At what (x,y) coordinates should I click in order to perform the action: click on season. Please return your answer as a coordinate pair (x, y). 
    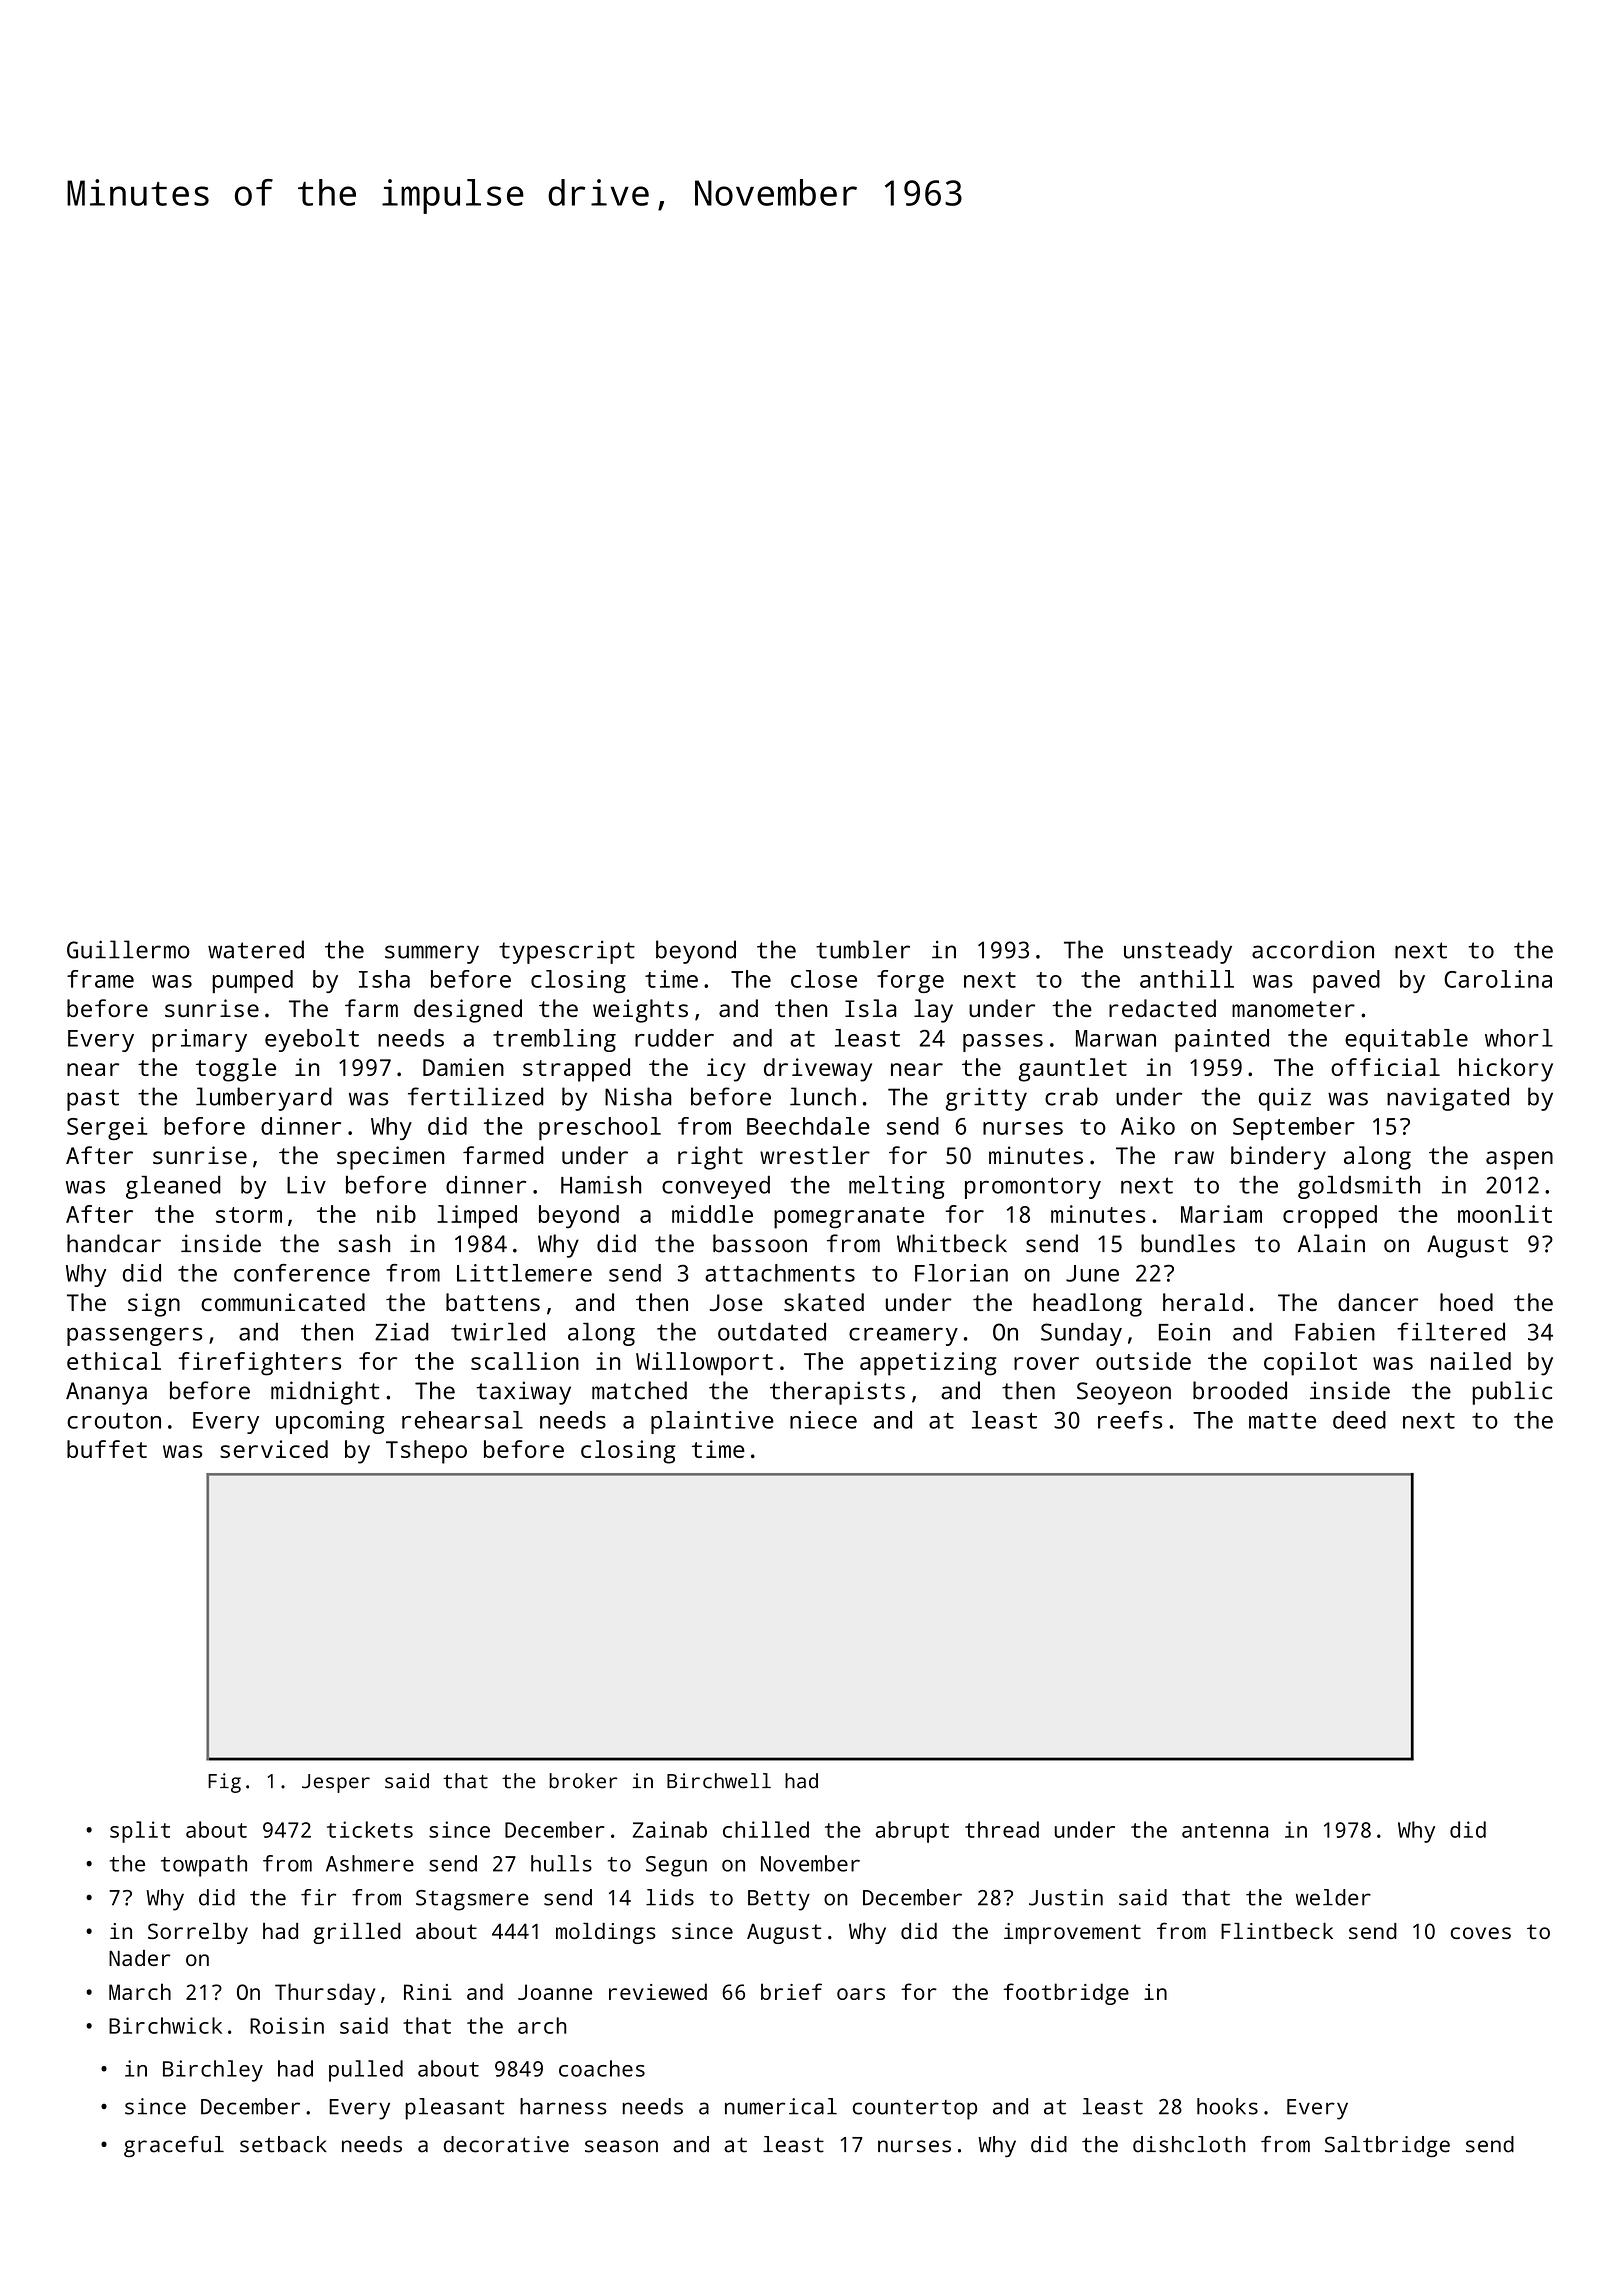
    Looking at the image, I should click on (621, 2146).
